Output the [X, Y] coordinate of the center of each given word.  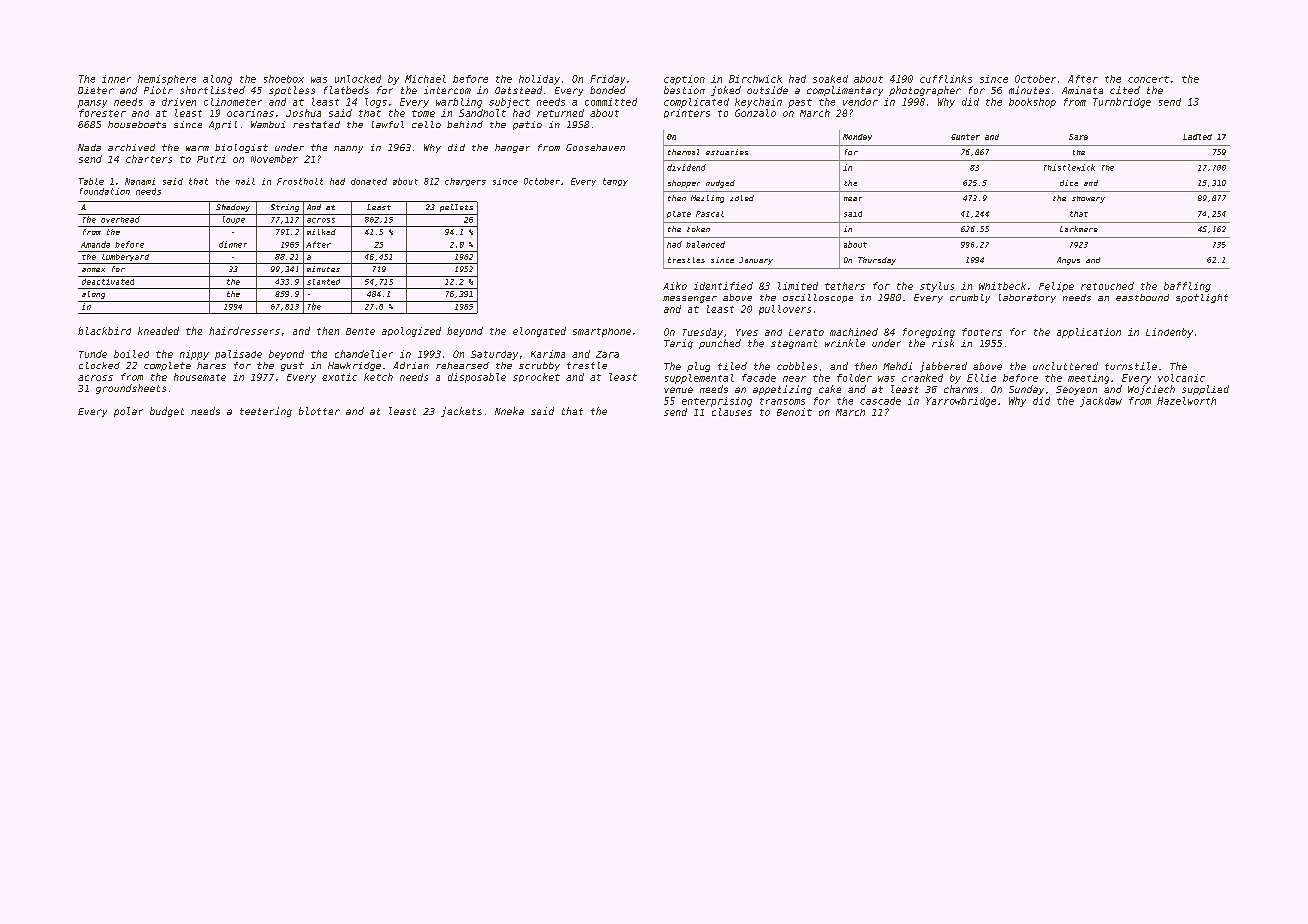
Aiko [675, 286]
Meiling [707, 199]
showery [1088, 199]
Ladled [1197, 137]
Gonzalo [755, 113]
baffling [1187, 287]
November [274, 159]
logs [376, 103]
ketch [378, 377]
